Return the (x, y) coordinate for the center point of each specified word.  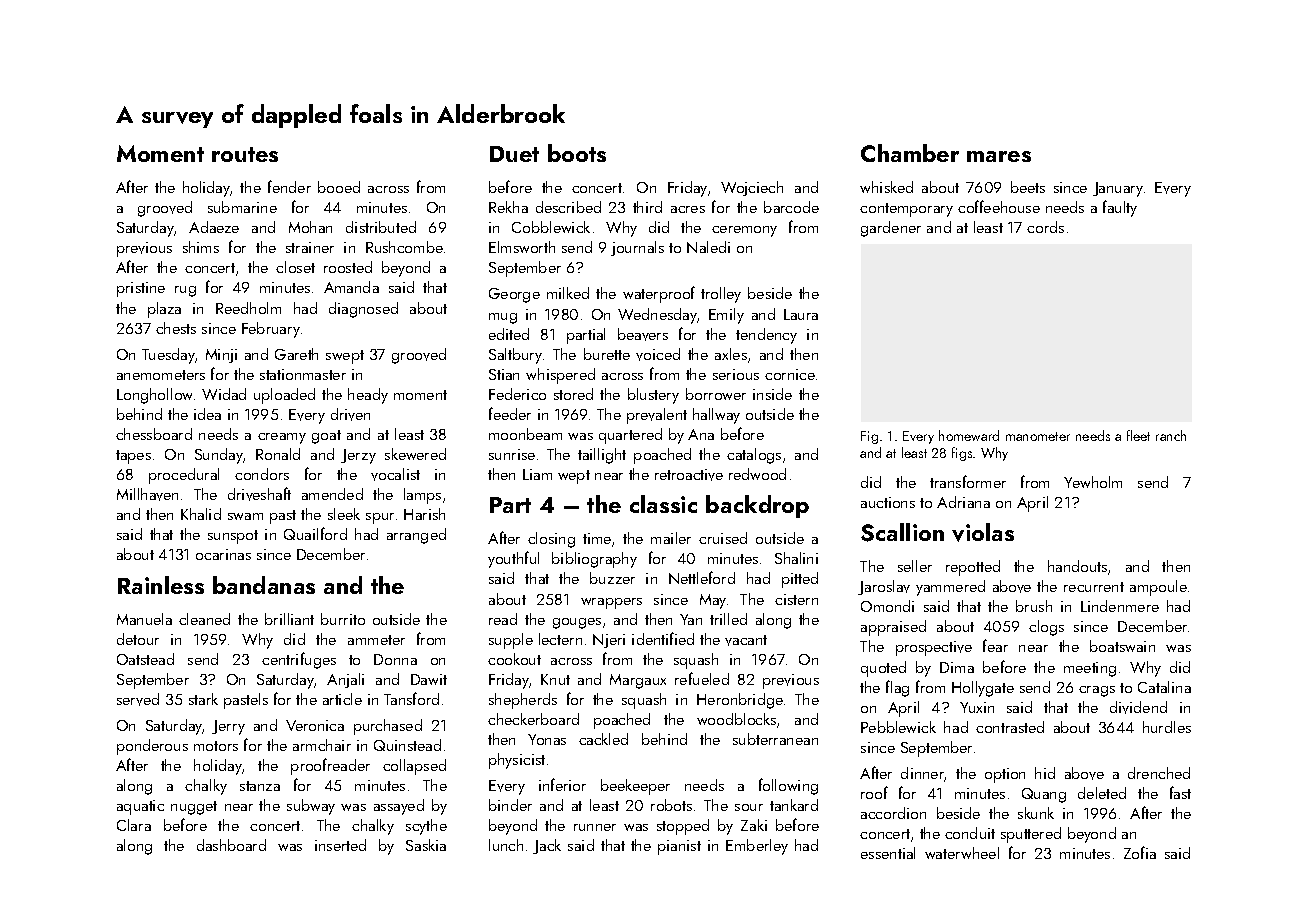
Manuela (144, 619)
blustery (653, 396)
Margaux (638, 681)
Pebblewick (898, 727)
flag (897, 688)
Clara (134, 825)
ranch (1171, 435)
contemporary (906, 210)
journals (637, 248)
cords (1045, 227)
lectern (560, 639)
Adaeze (214, 227)
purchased (388, 727)
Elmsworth (522, 247)
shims (201, 247)
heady (368, 396)
